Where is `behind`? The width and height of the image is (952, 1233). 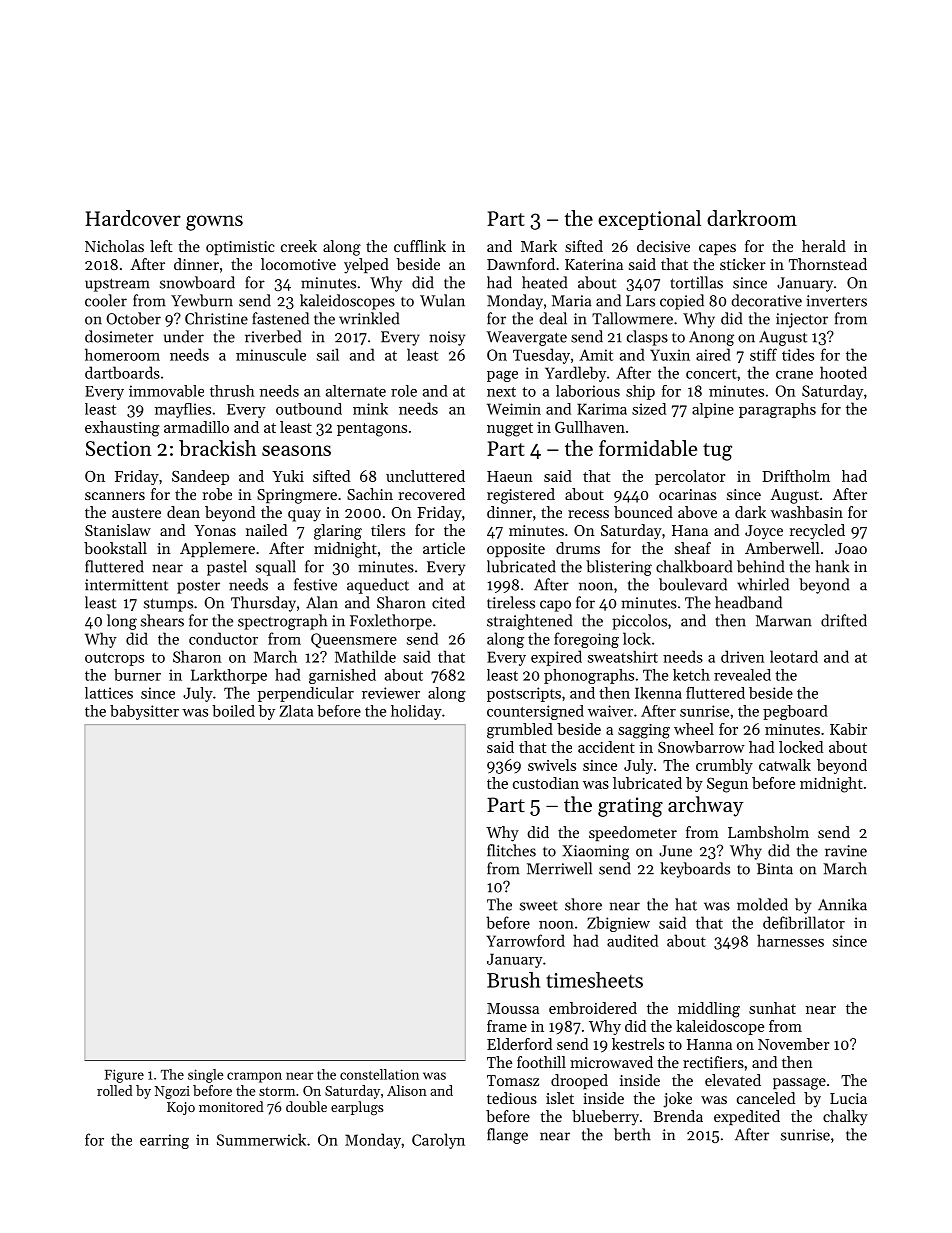
behind is located at coordinates (760, 566).
